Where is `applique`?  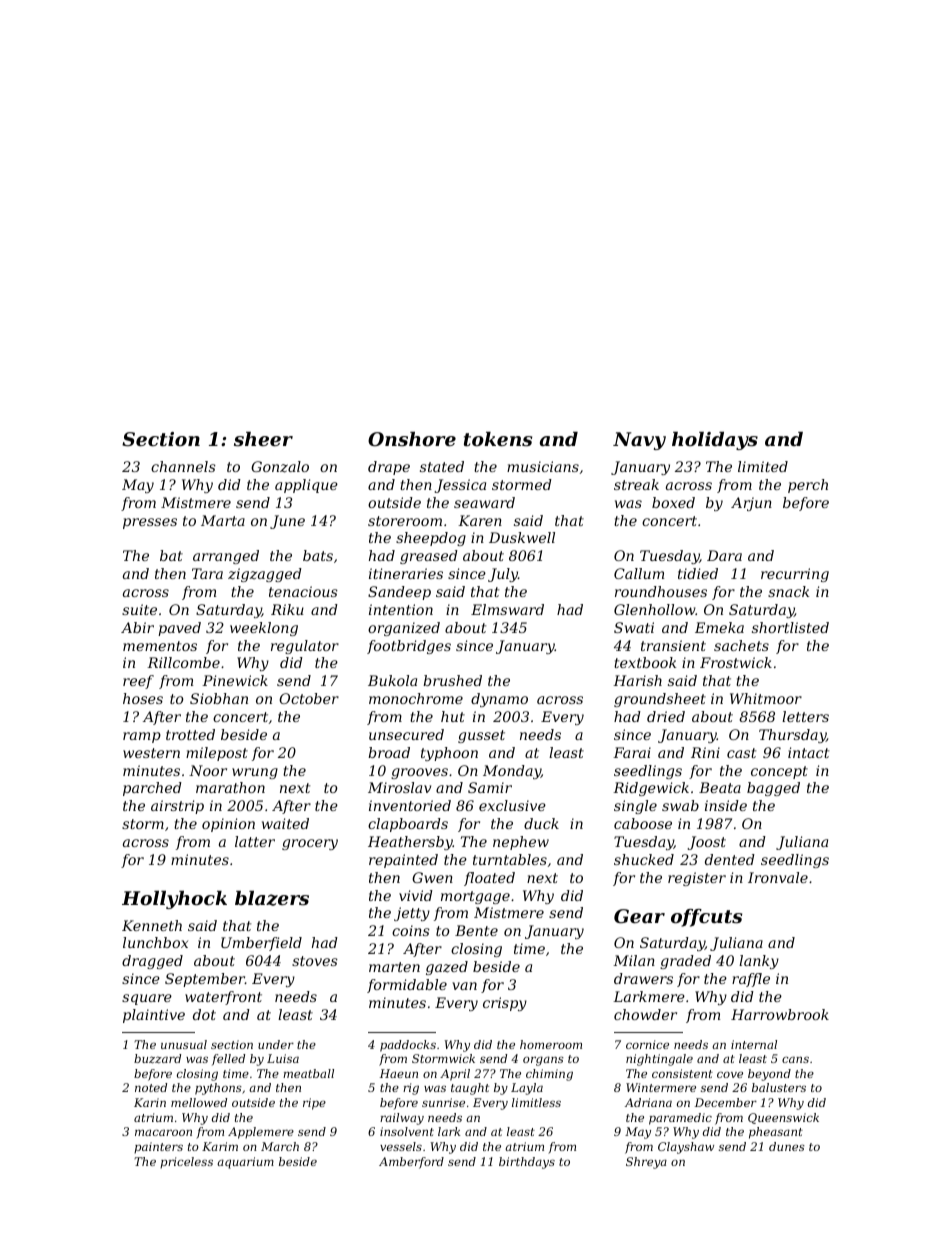
applique is located at coordinates (306, 486).
